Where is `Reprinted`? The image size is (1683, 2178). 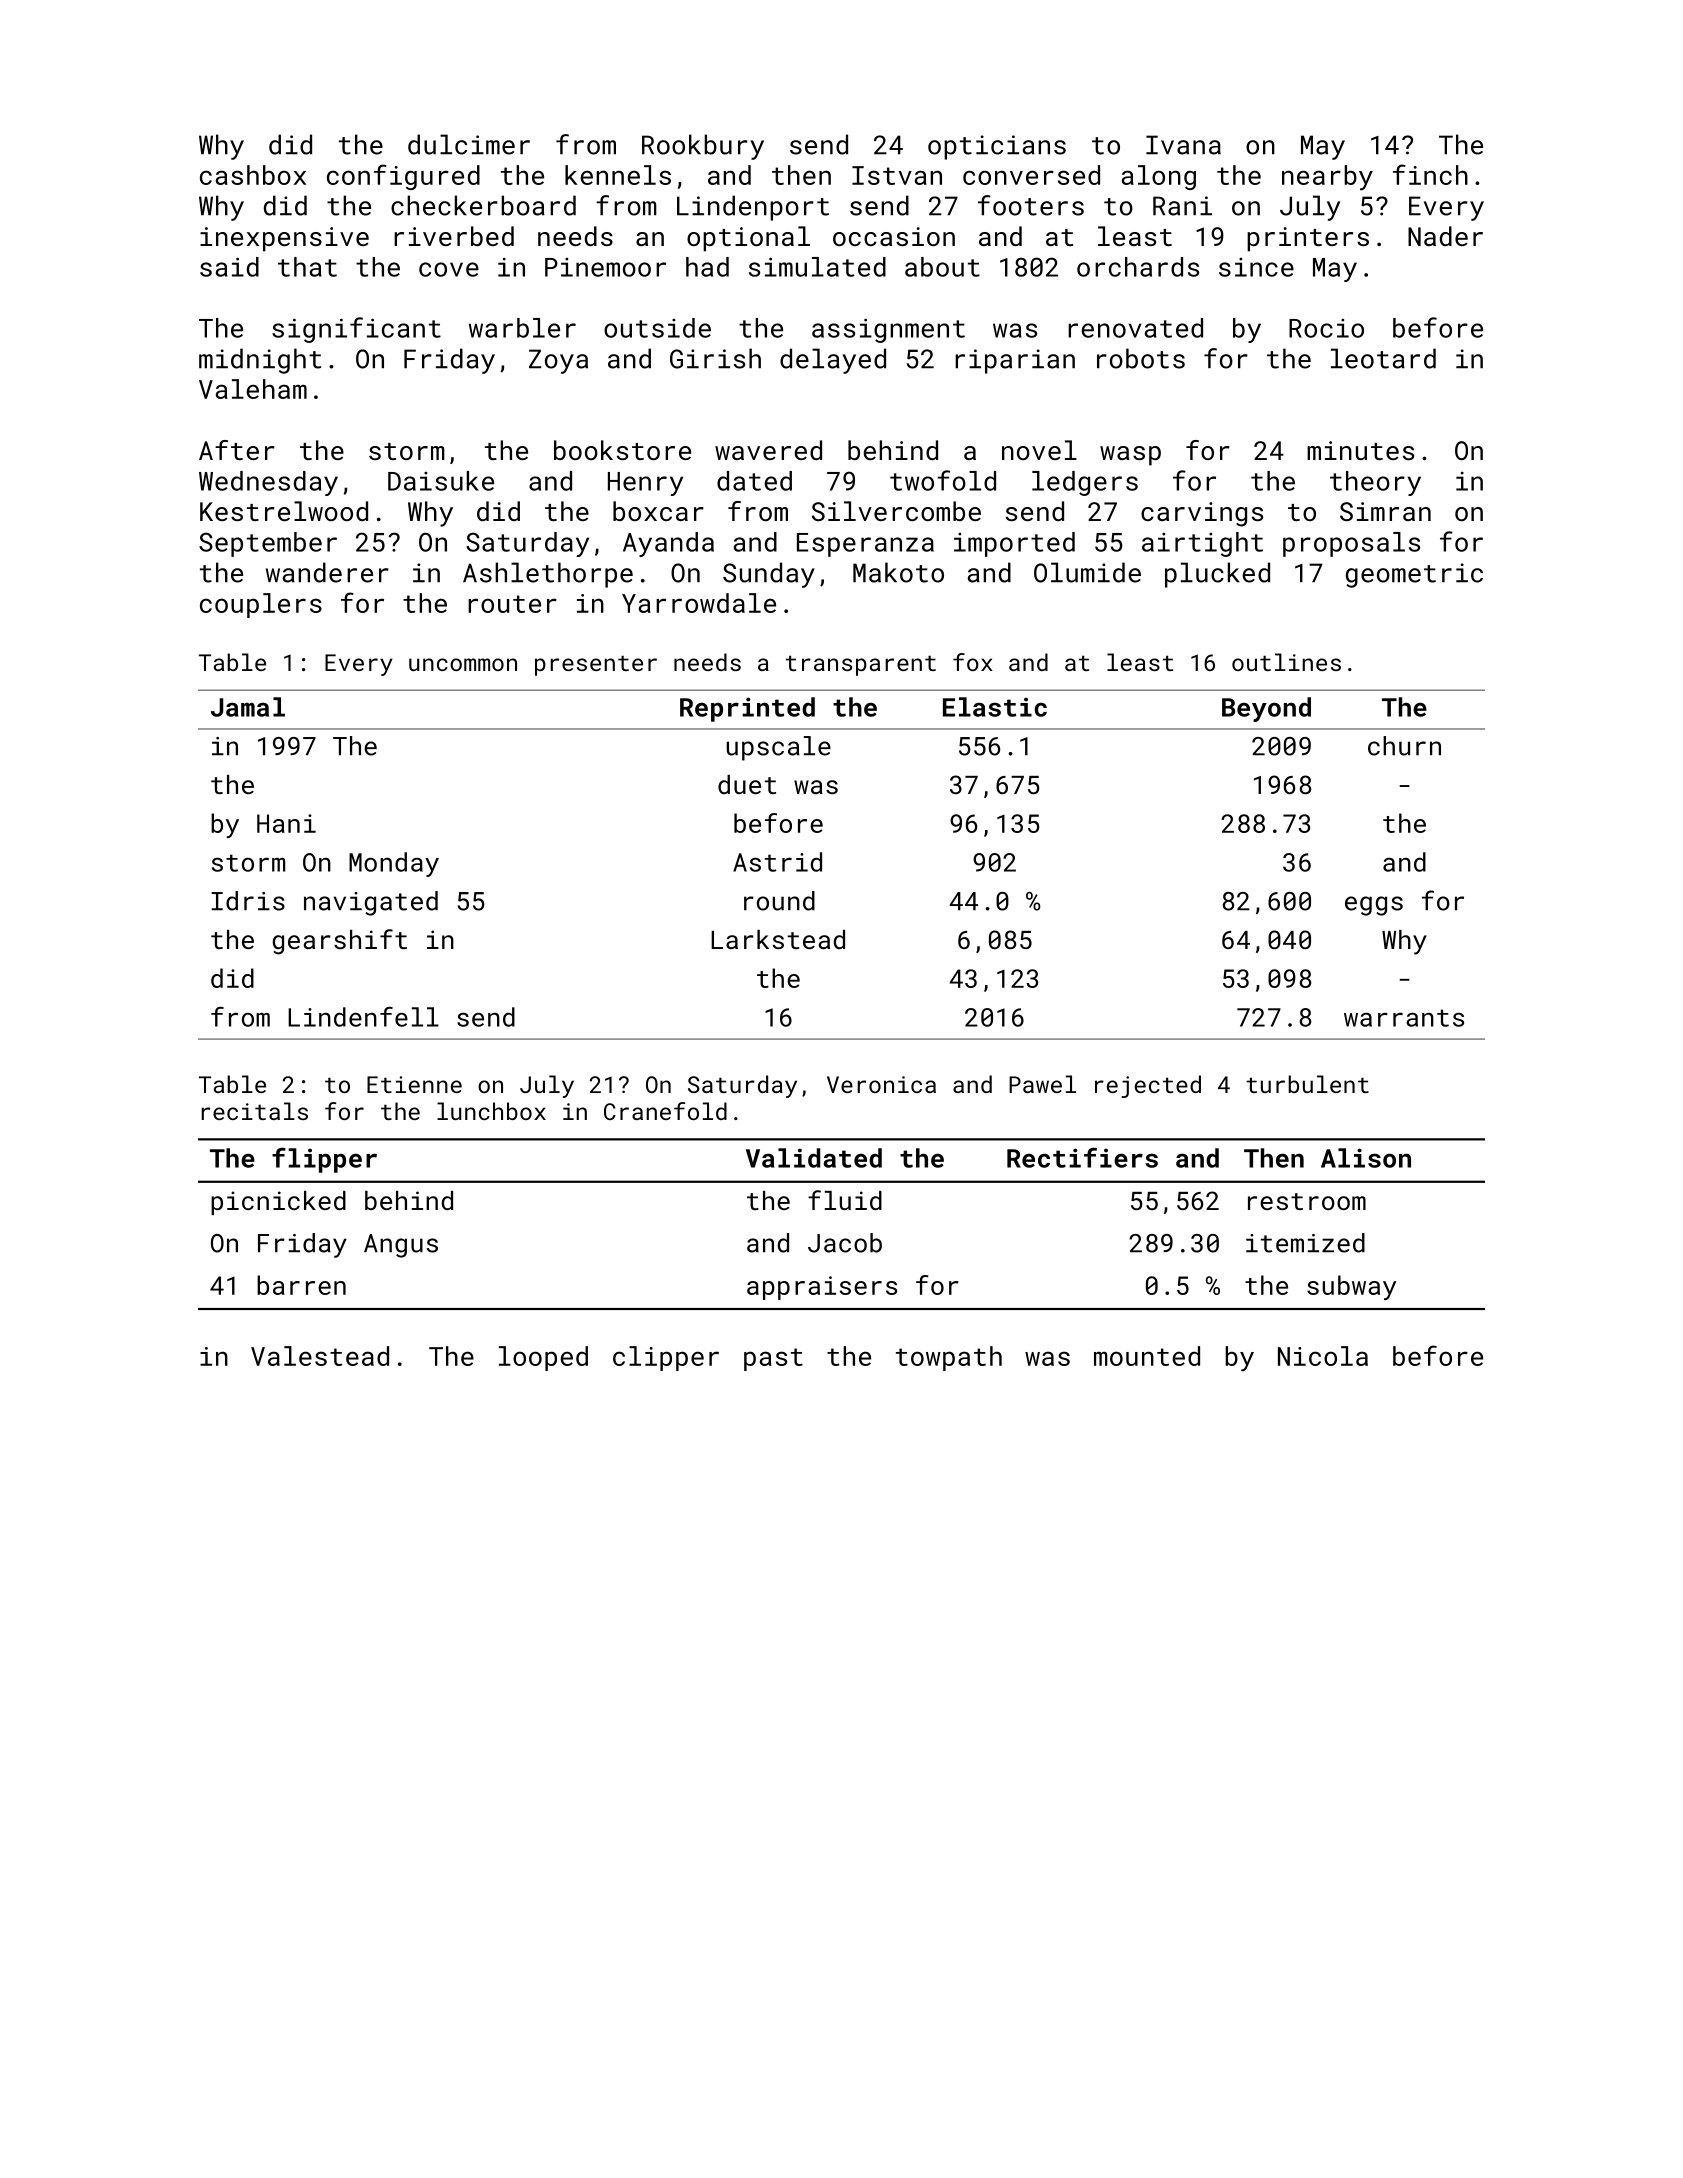 Reprinted is located at coordinates (747, 709).
